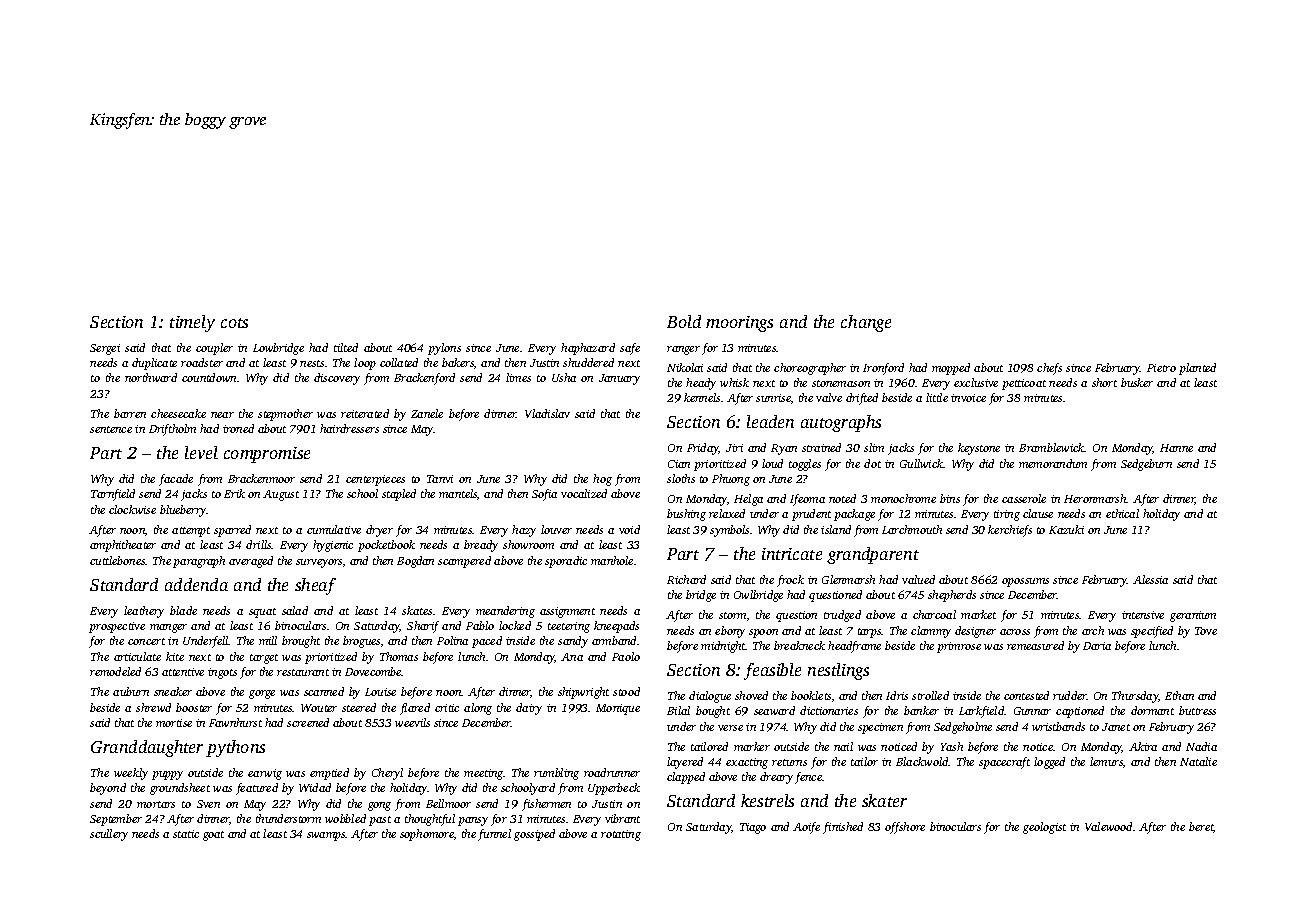  Describe the element at coordinates (1206, 631) in the page. I see `Tove` at that location.
